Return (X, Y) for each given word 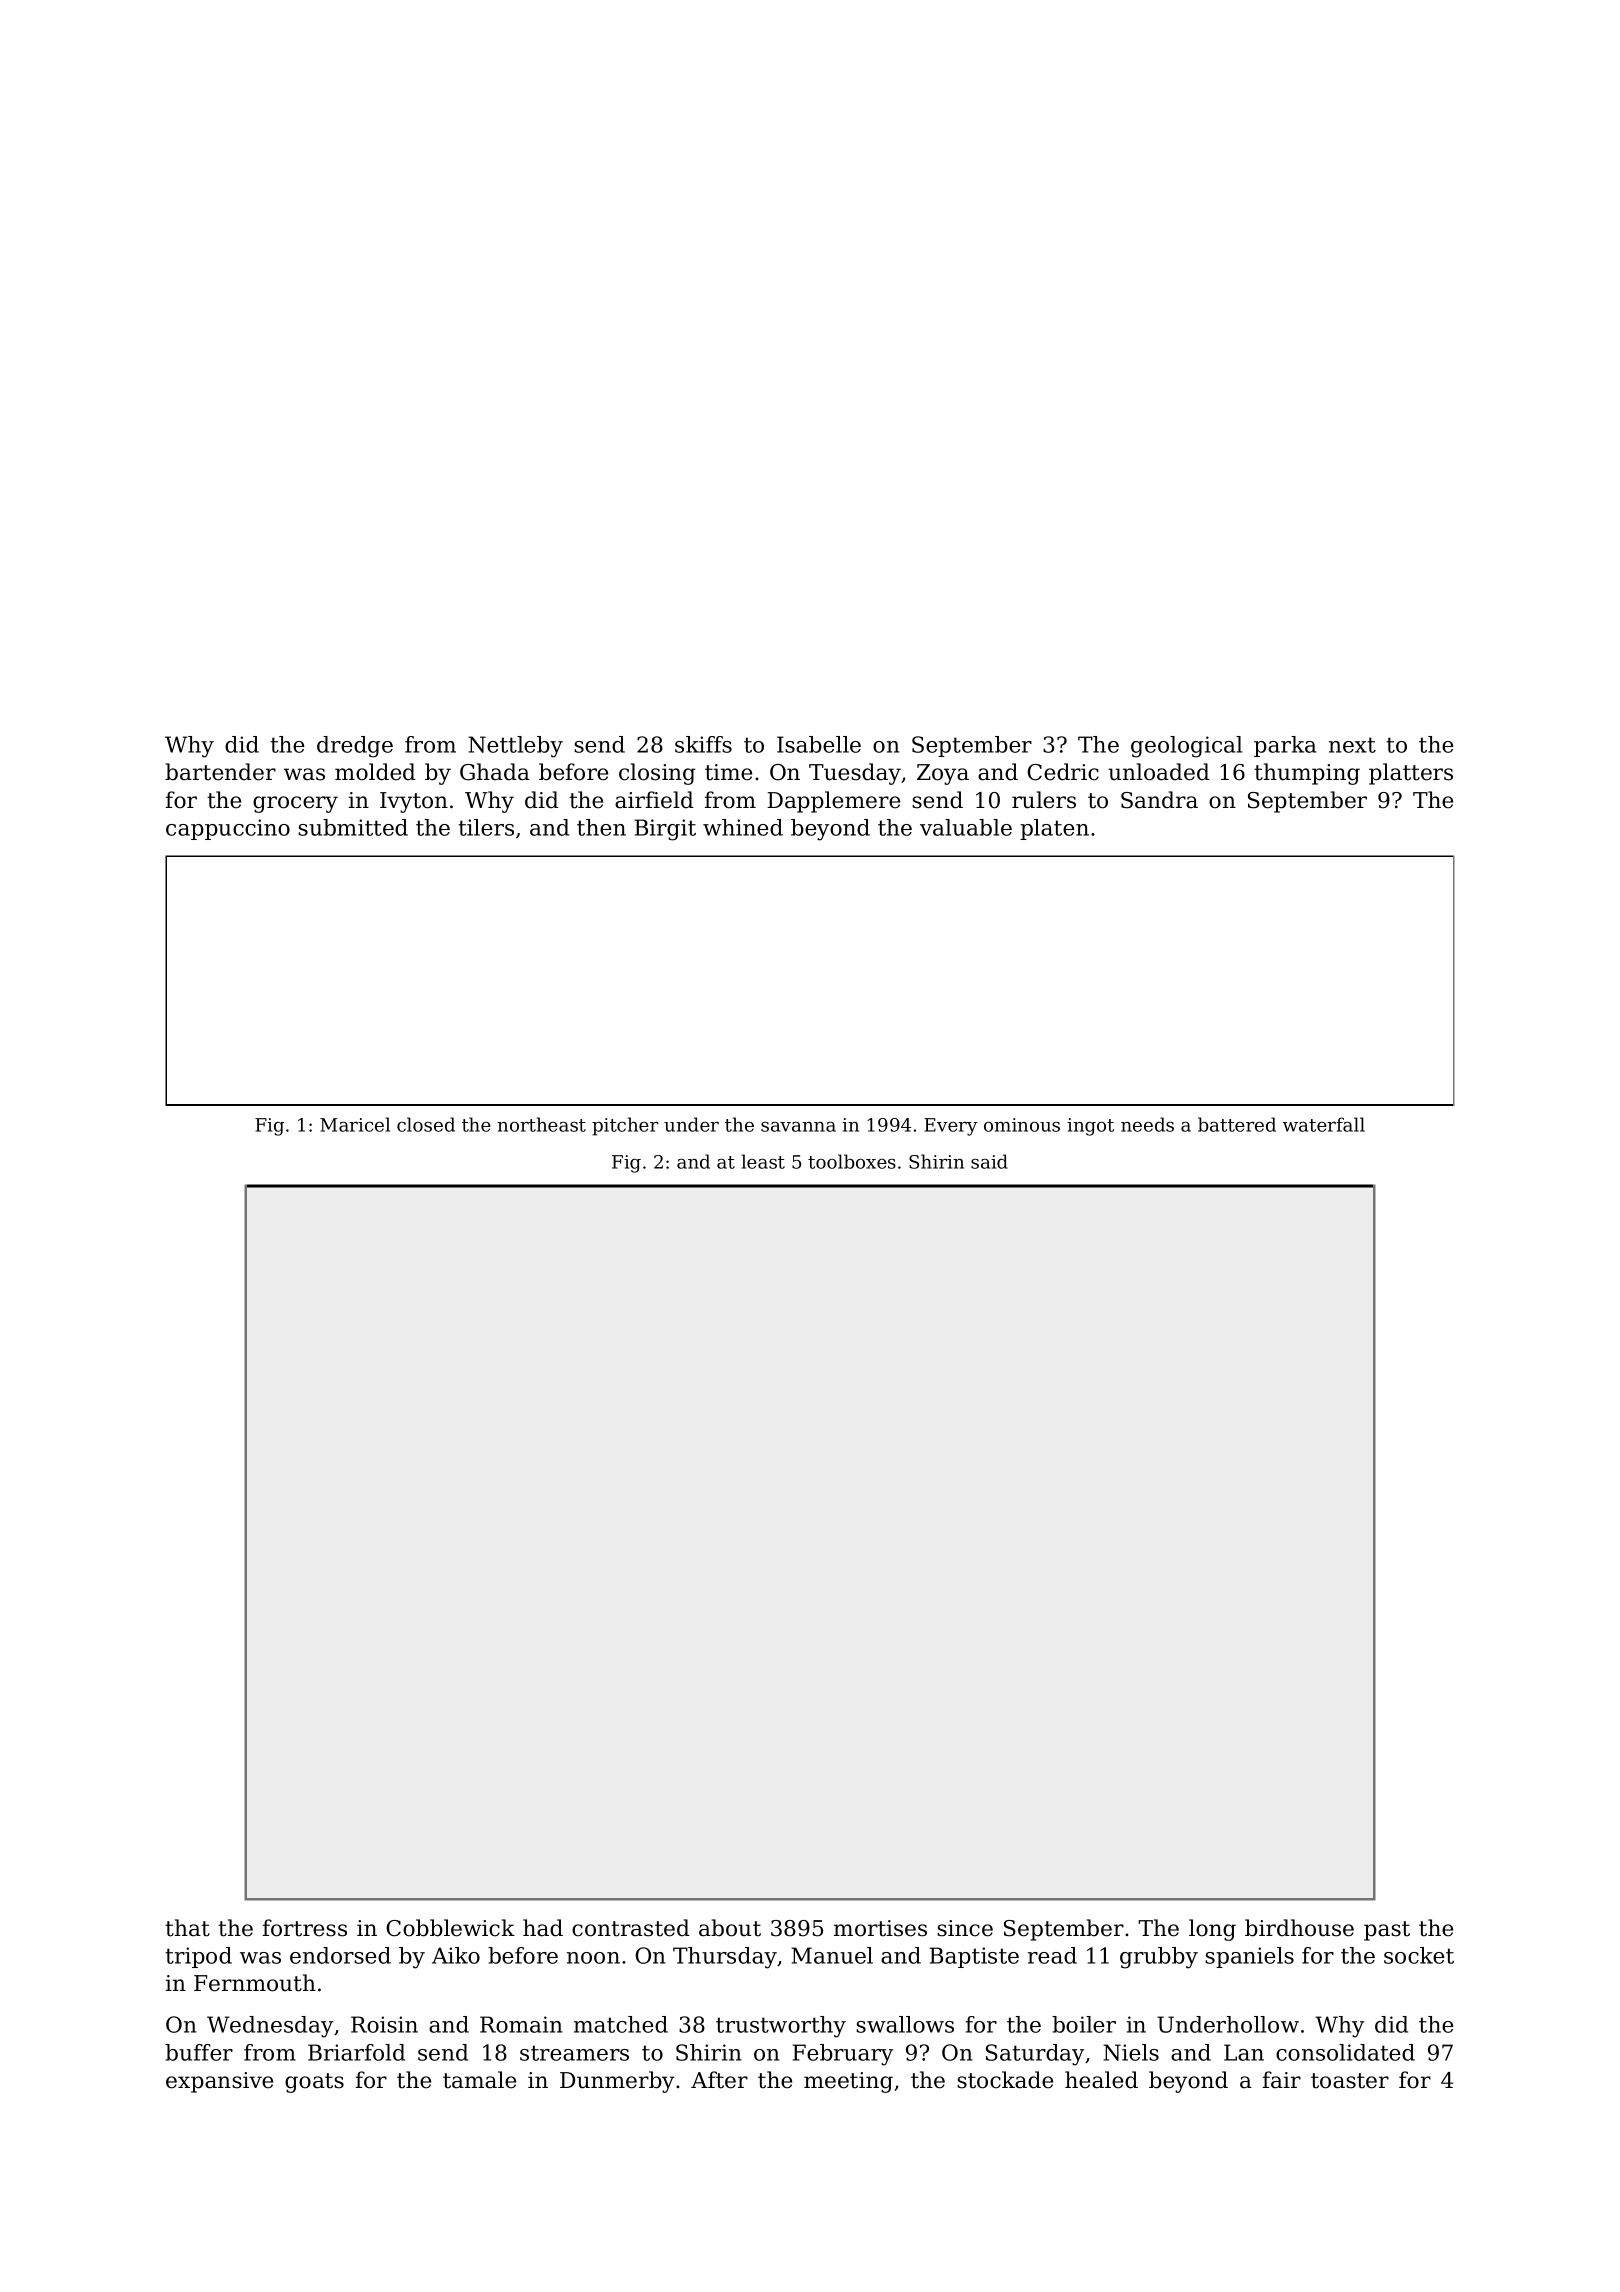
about (730, 1928)
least (763, 1161)
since (965, 1928)
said (989, 1161)
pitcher (625, 1126)
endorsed (340, 1955)
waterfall (1324, 1124)
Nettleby (515, 747)
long (1212, 1930)
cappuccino (228, 829)
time (728, 772)
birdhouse (1299, 1928)
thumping (1307, 774)
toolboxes (852, 1161)
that (187, 1928)
